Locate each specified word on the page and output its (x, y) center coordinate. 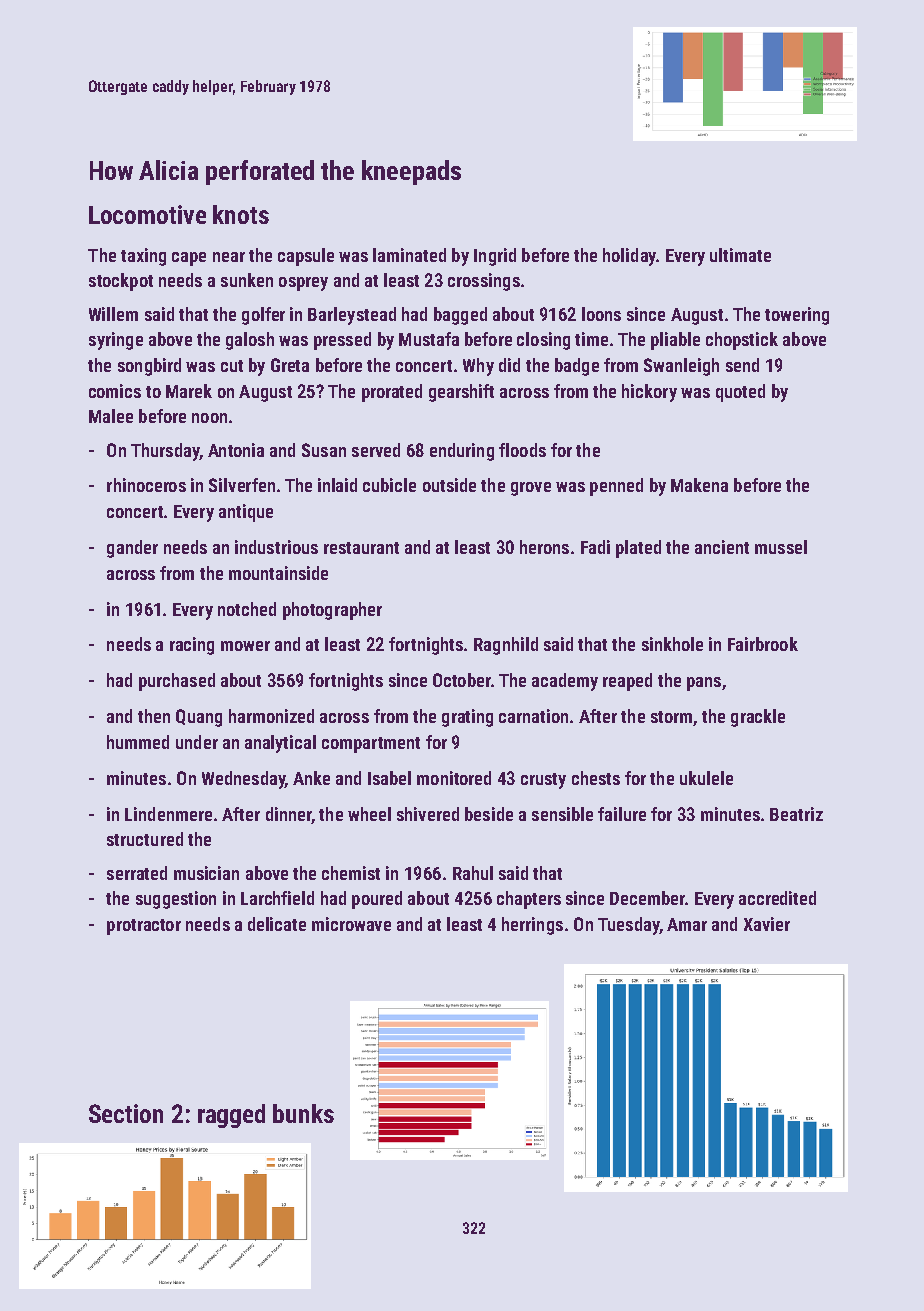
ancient (722, 547)
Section (126, 1113)
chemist (351, 873)
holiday (629, 257)
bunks (303, 1113)
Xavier (767, 924)
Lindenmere (168, 814)
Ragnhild (506, 646)
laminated (409, 255)
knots (241, 214)
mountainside (278, 573)
